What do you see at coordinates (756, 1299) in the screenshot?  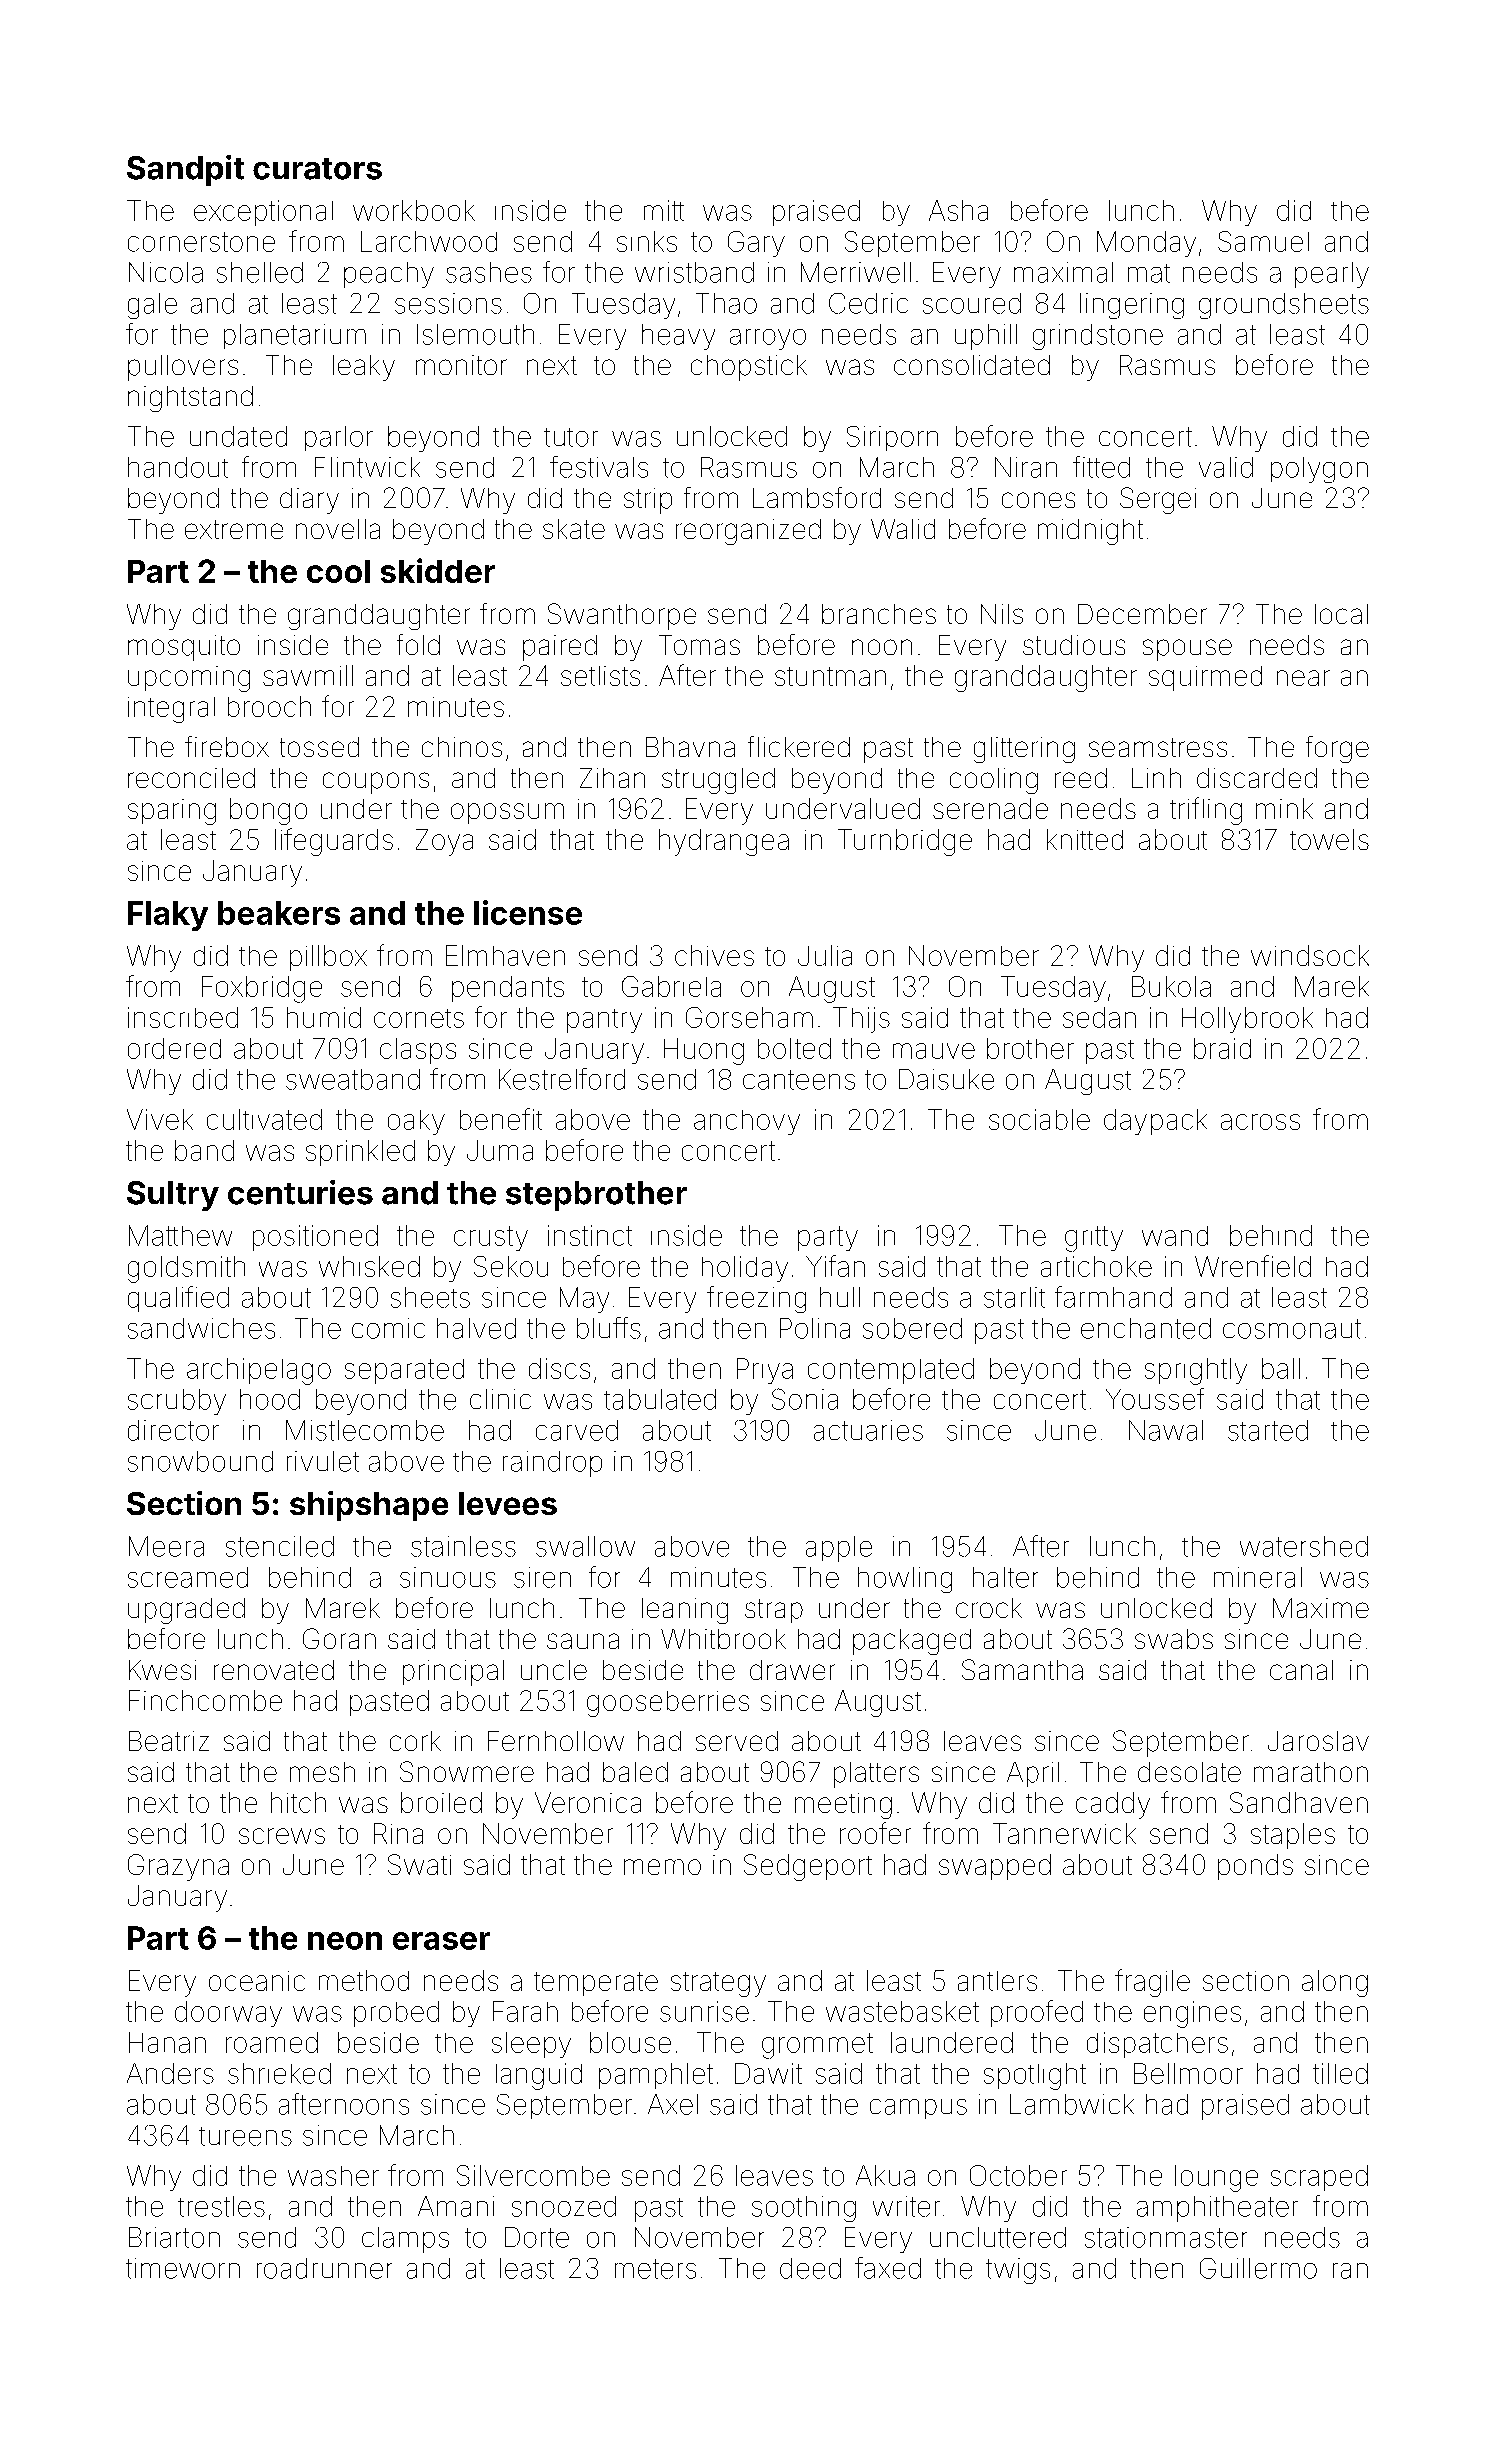 I see `freezing` at bounding box center [756, 1299].
